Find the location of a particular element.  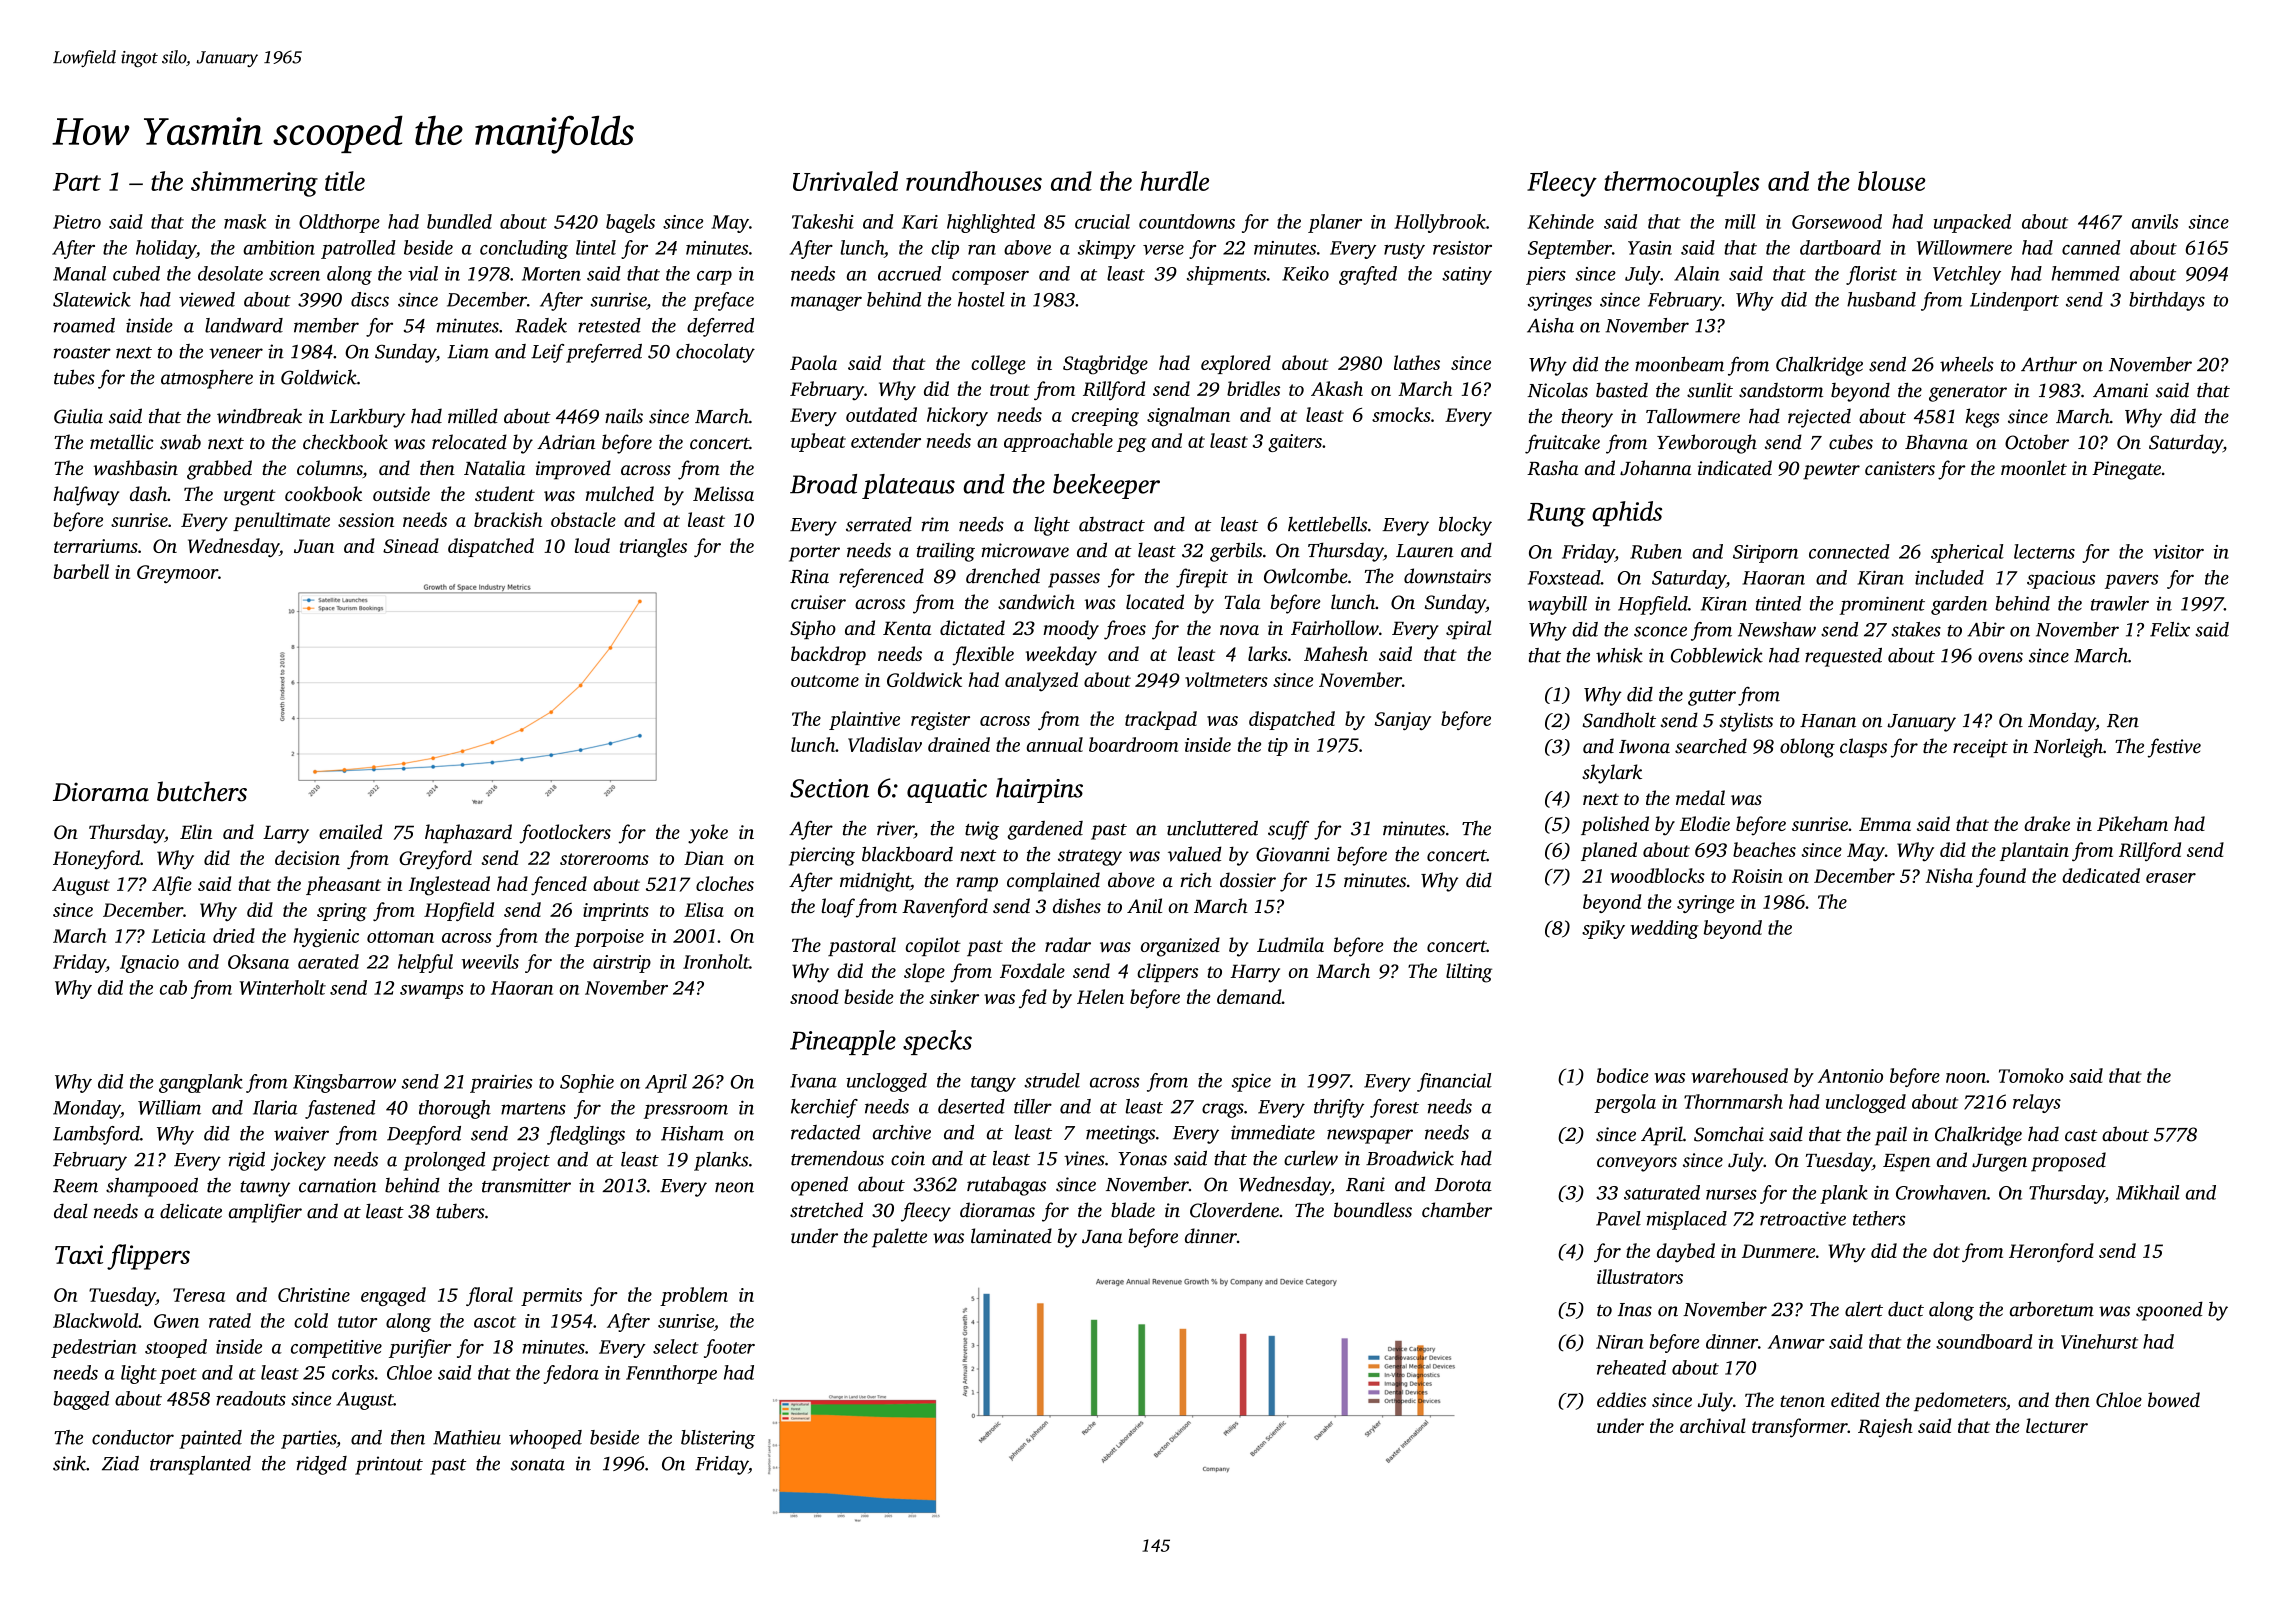

eraser is located at coordinates (2171, 878).
